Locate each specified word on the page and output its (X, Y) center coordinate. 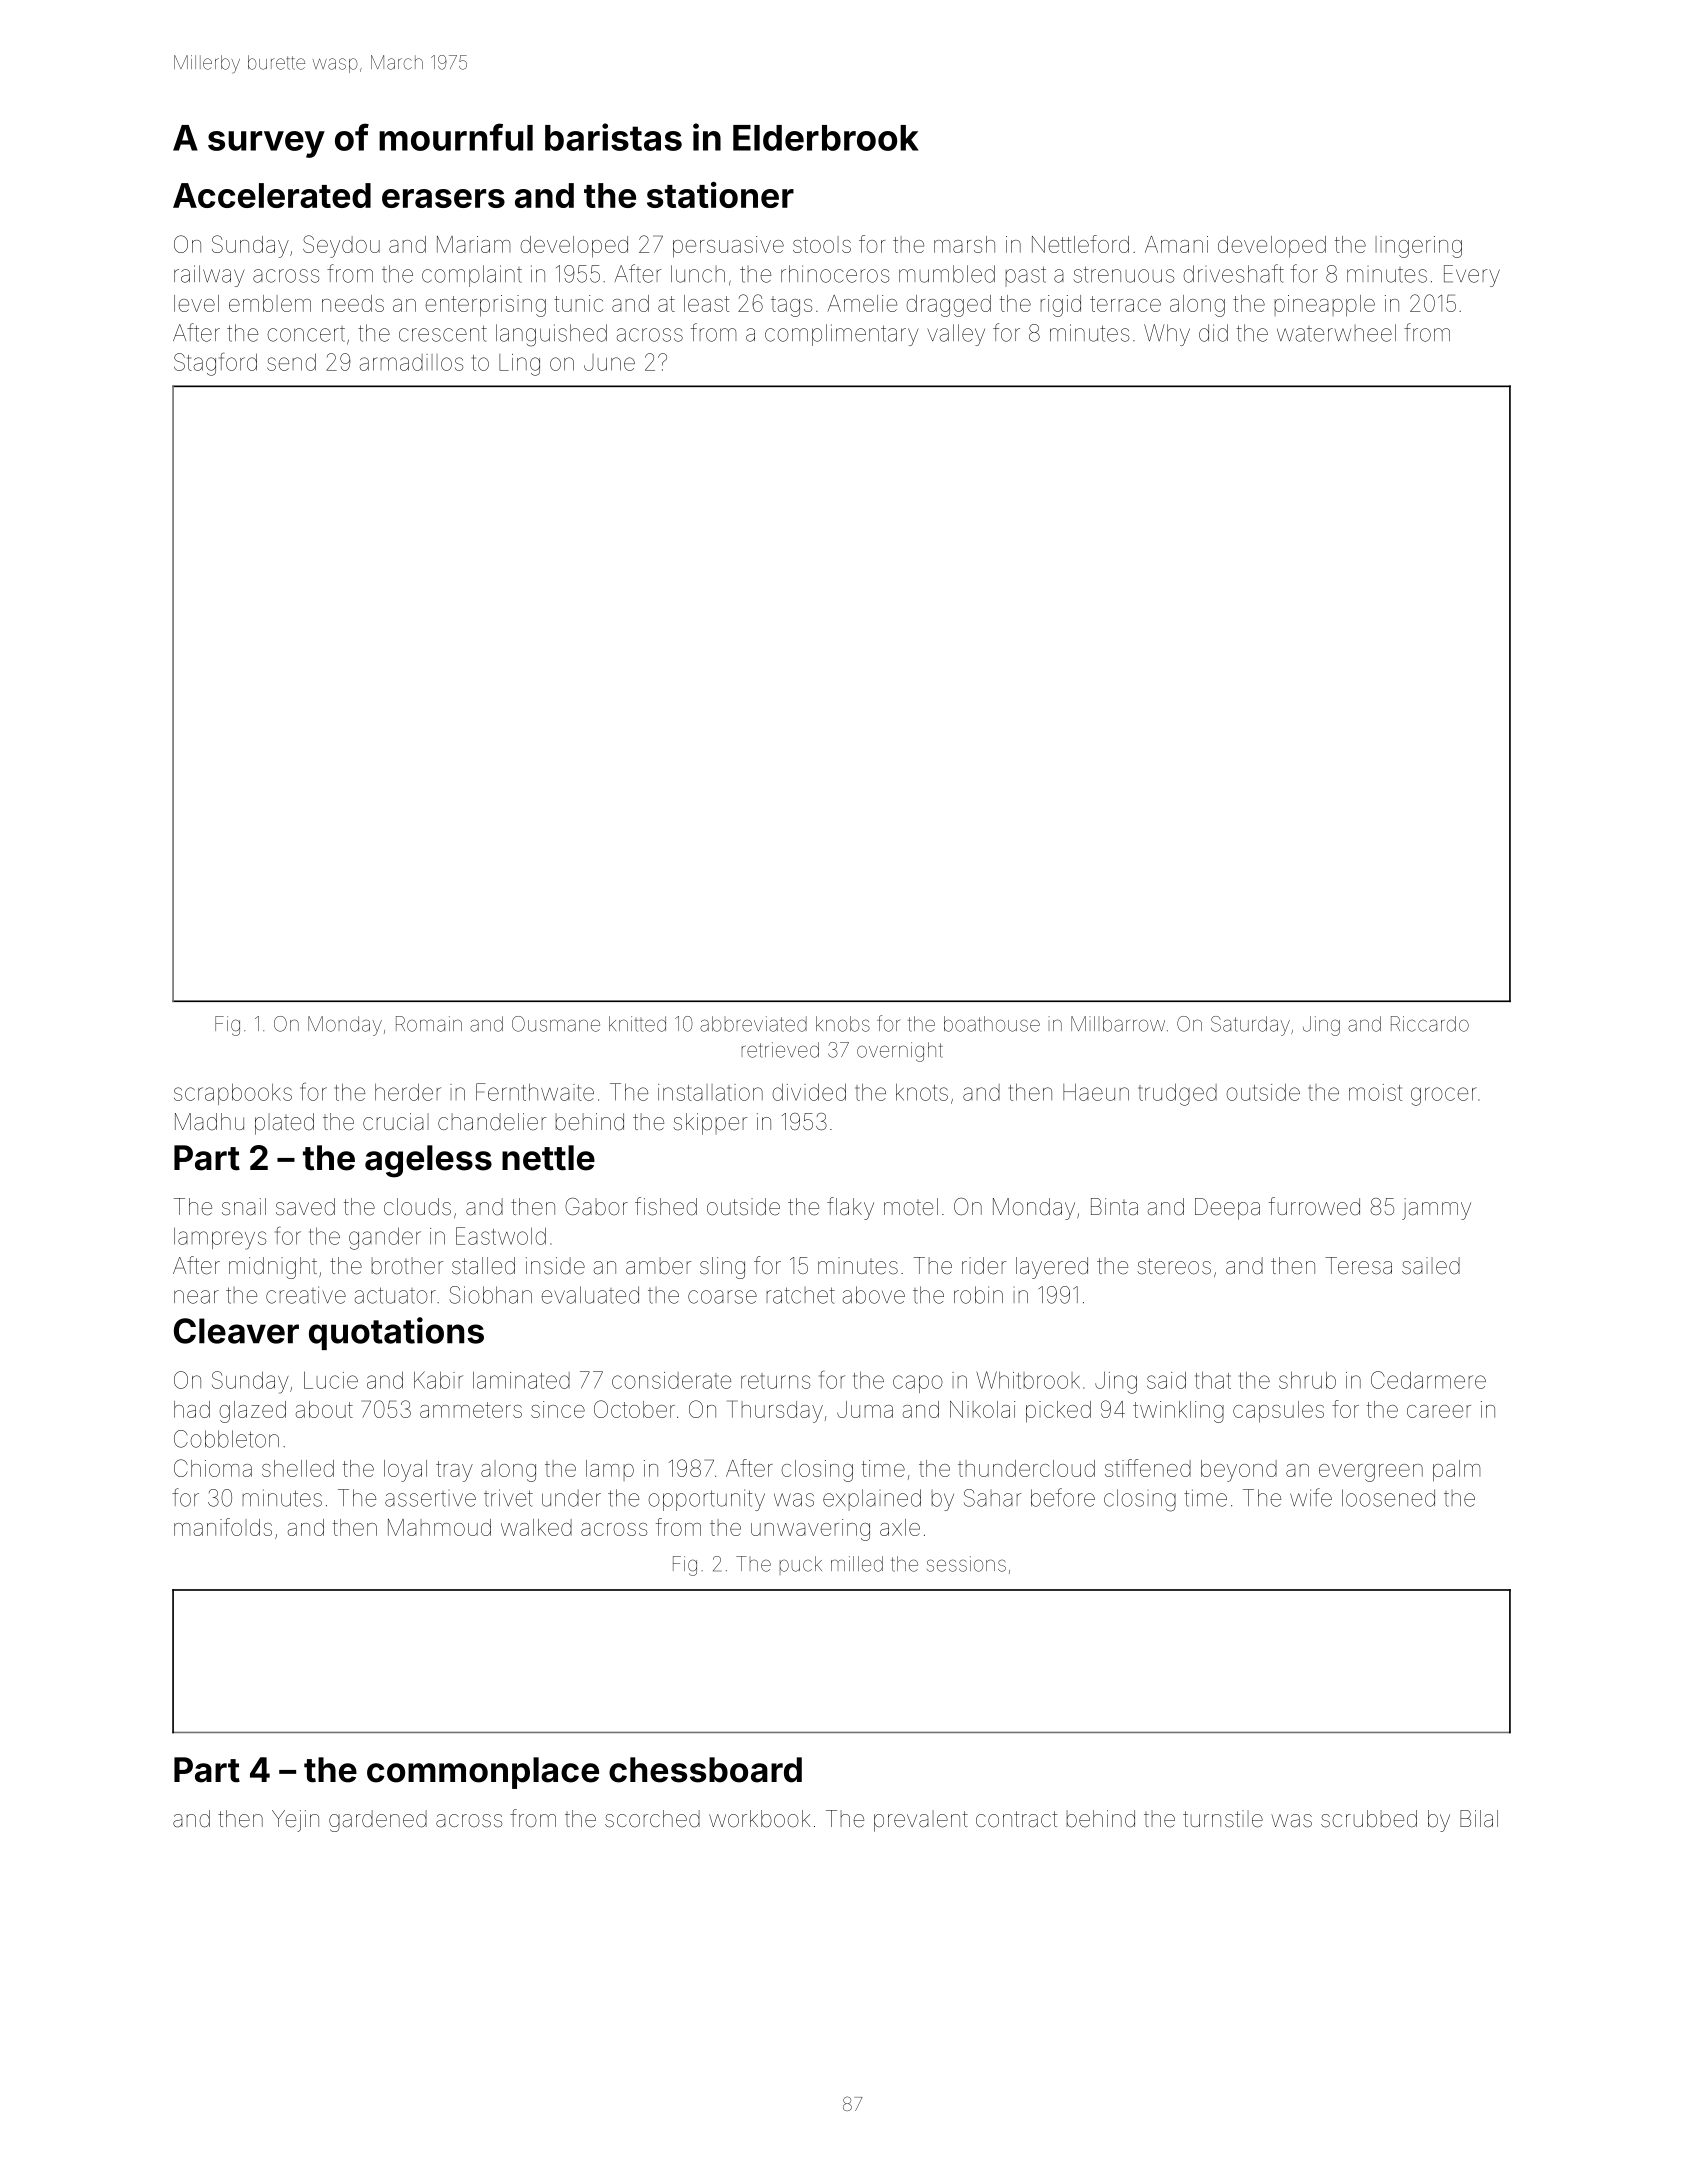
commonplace (483, 1773)
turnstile (1223, 1819)
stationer (720, 195)
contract (1016, 1819)
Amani (1176, 244)
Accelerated (272, 195)
